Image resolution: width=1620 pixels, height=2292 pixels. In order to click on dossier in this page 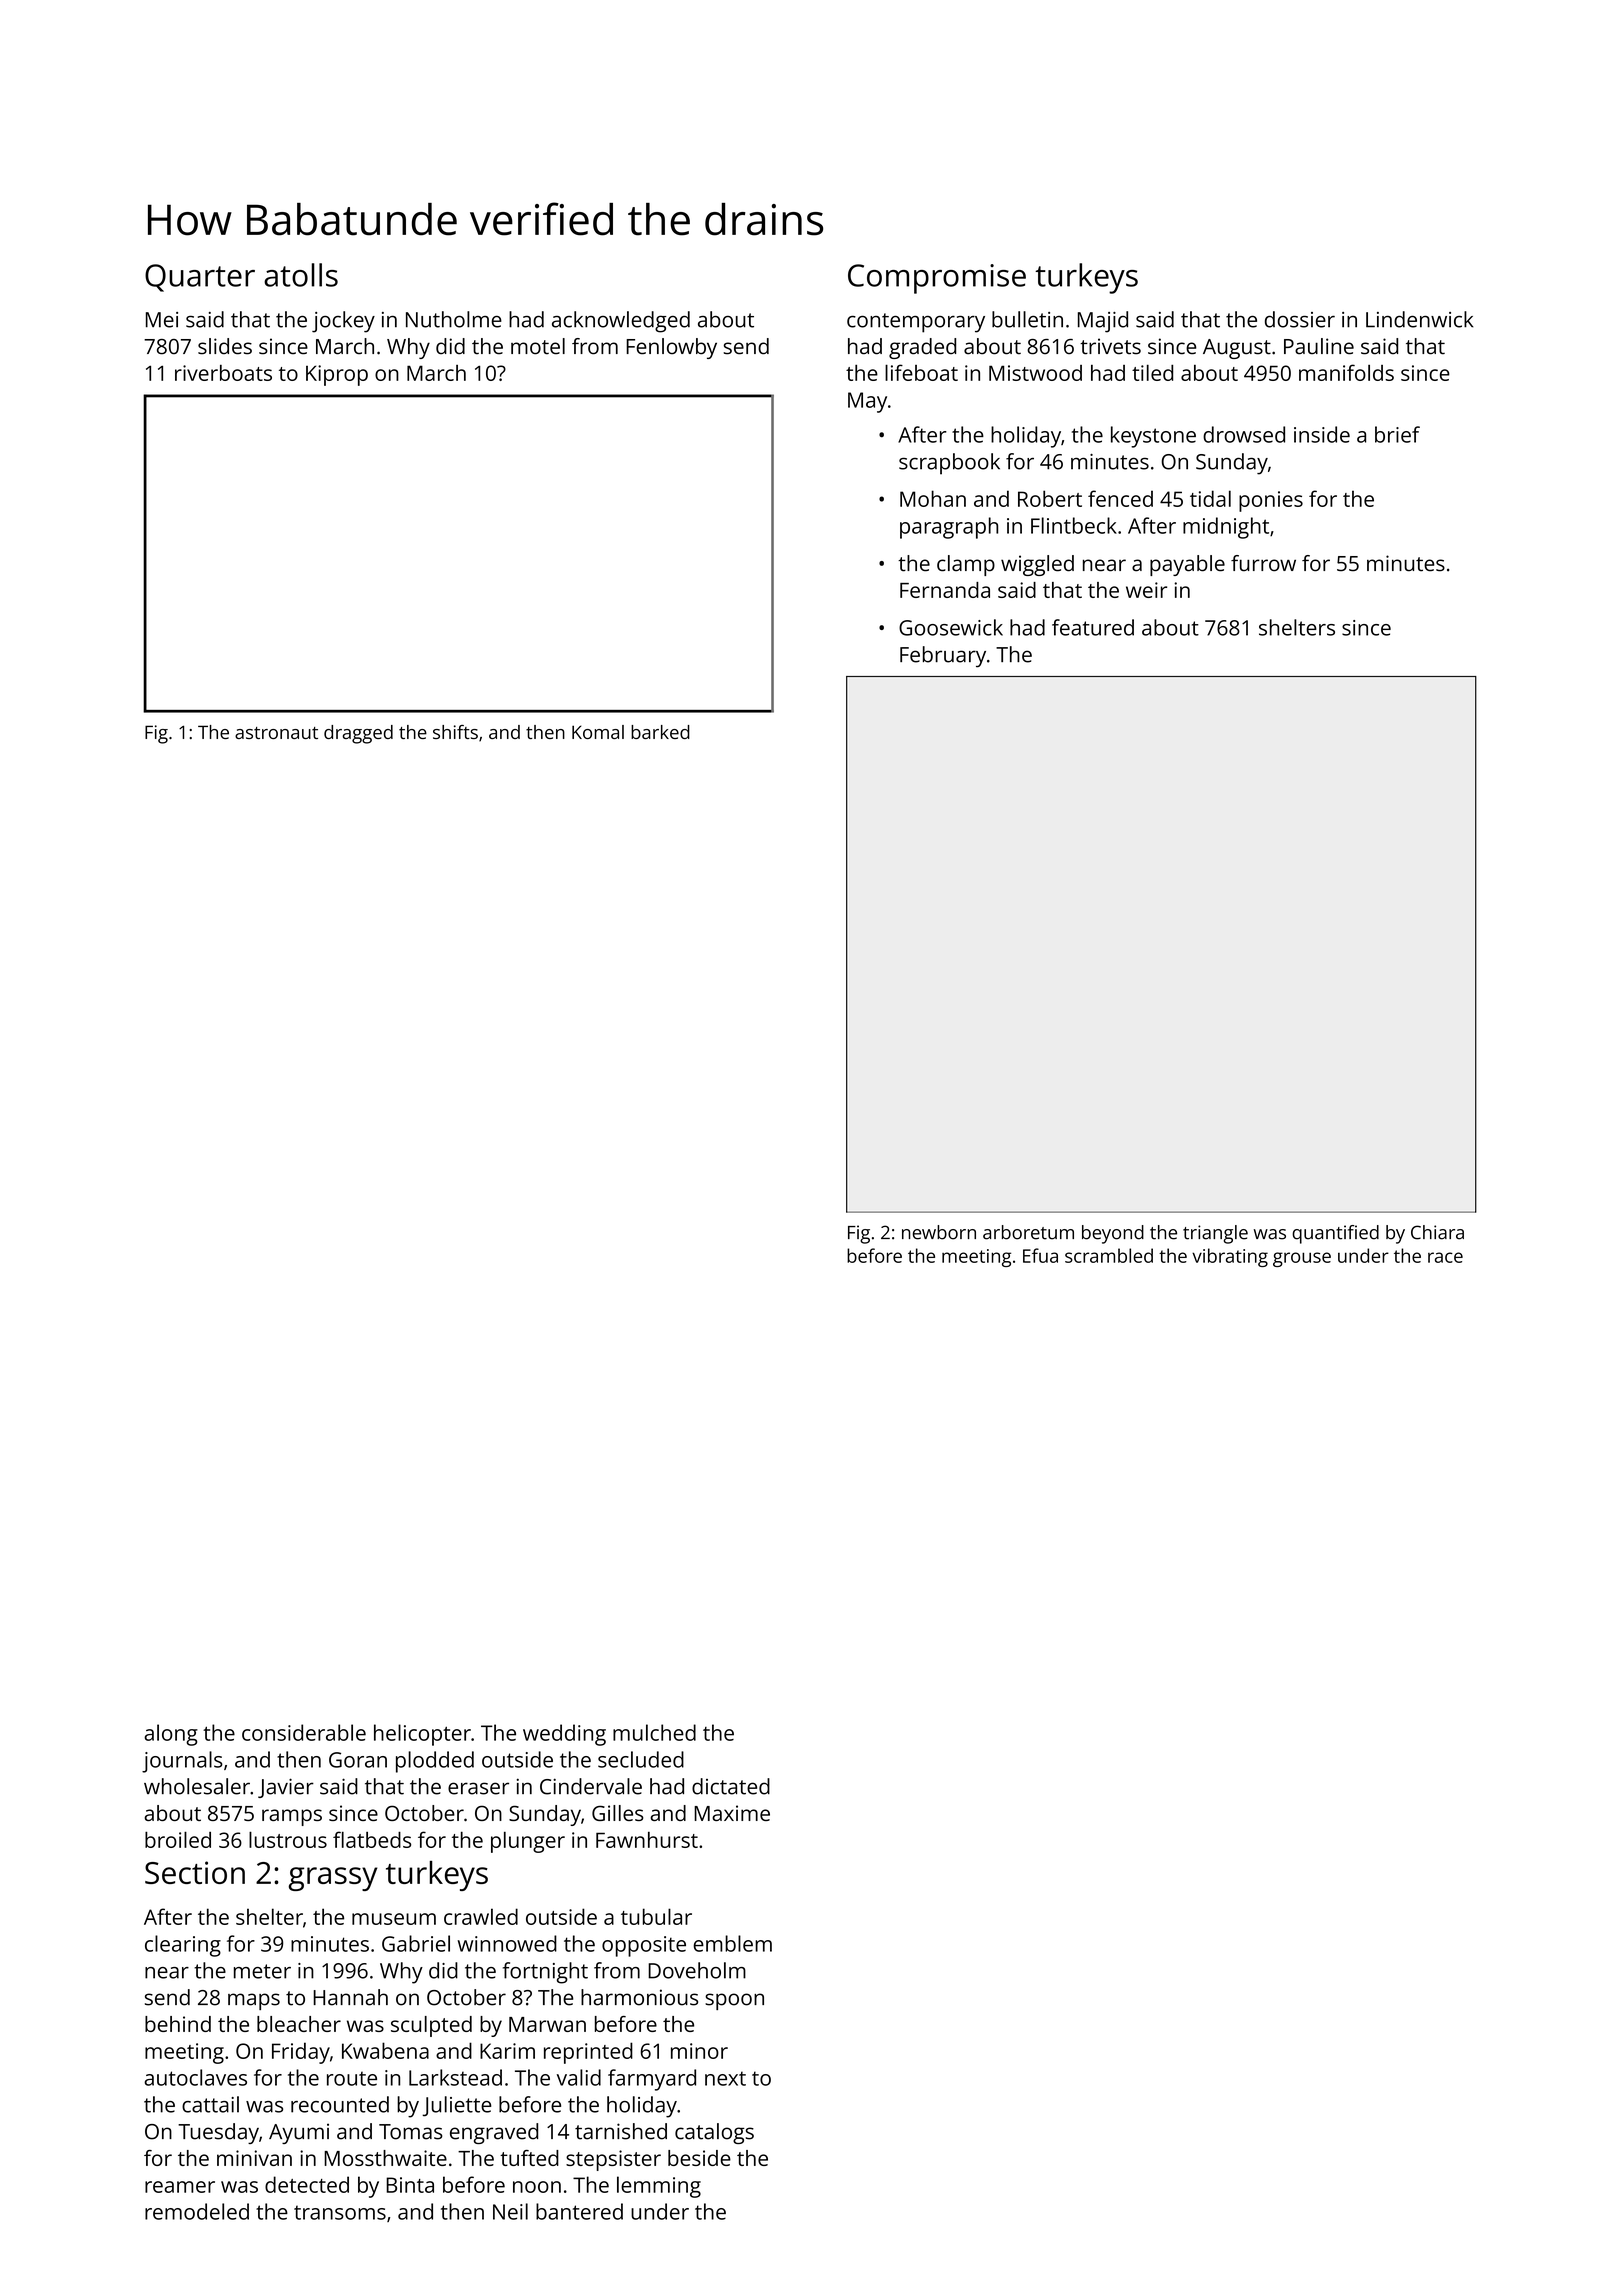, I will do `click(1300, 319)`.
